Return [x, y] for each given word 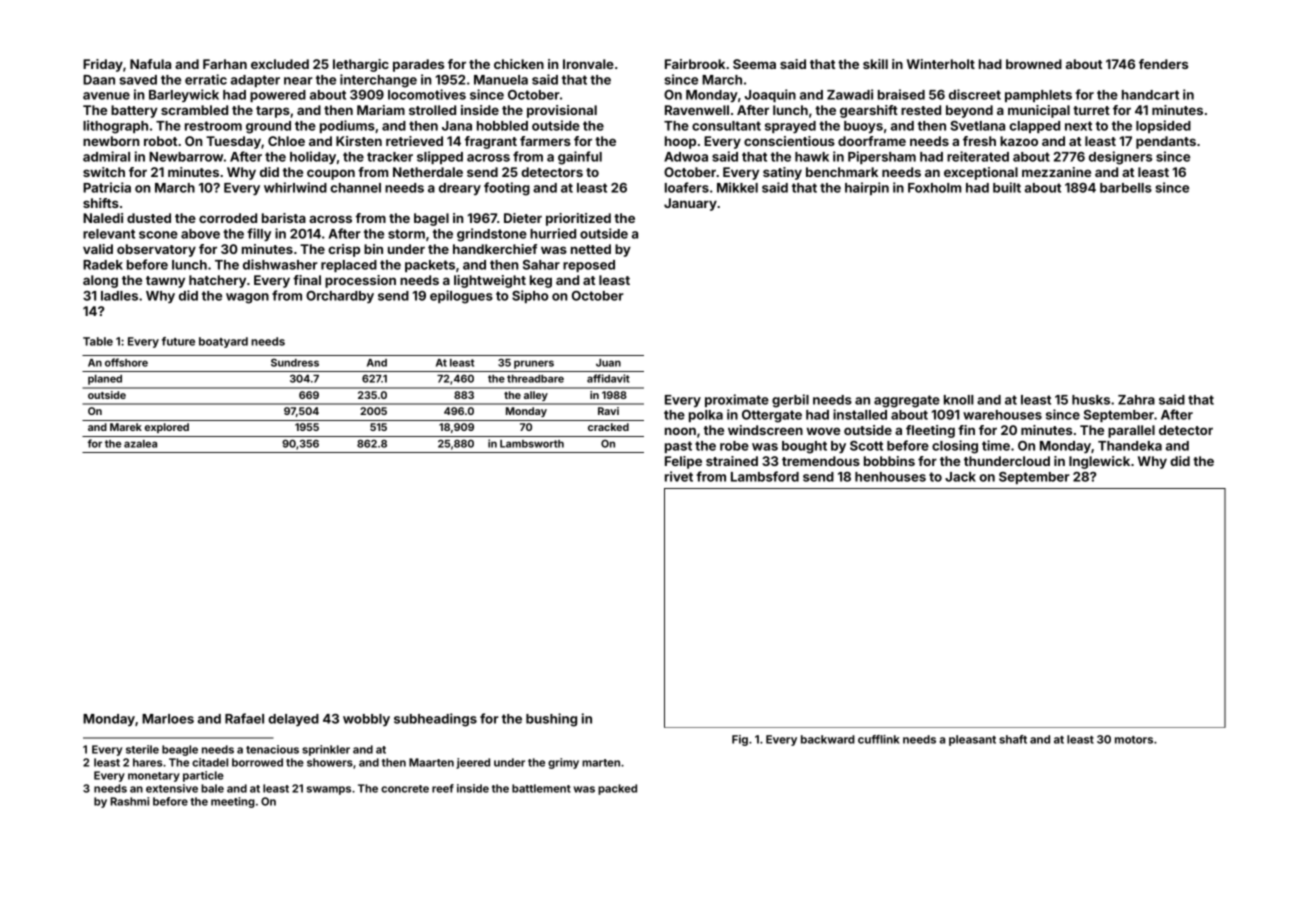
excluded [280, 64]
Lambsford [765, 476]
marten [601, 763]
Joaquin [770, 95]
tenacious [272, 749]
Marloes [168, 719]
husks [1091, 400]
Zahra [1136, 400]
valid [98, 249]
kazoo [1019, 141]
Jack [960, 477]
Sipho [530, 296]
